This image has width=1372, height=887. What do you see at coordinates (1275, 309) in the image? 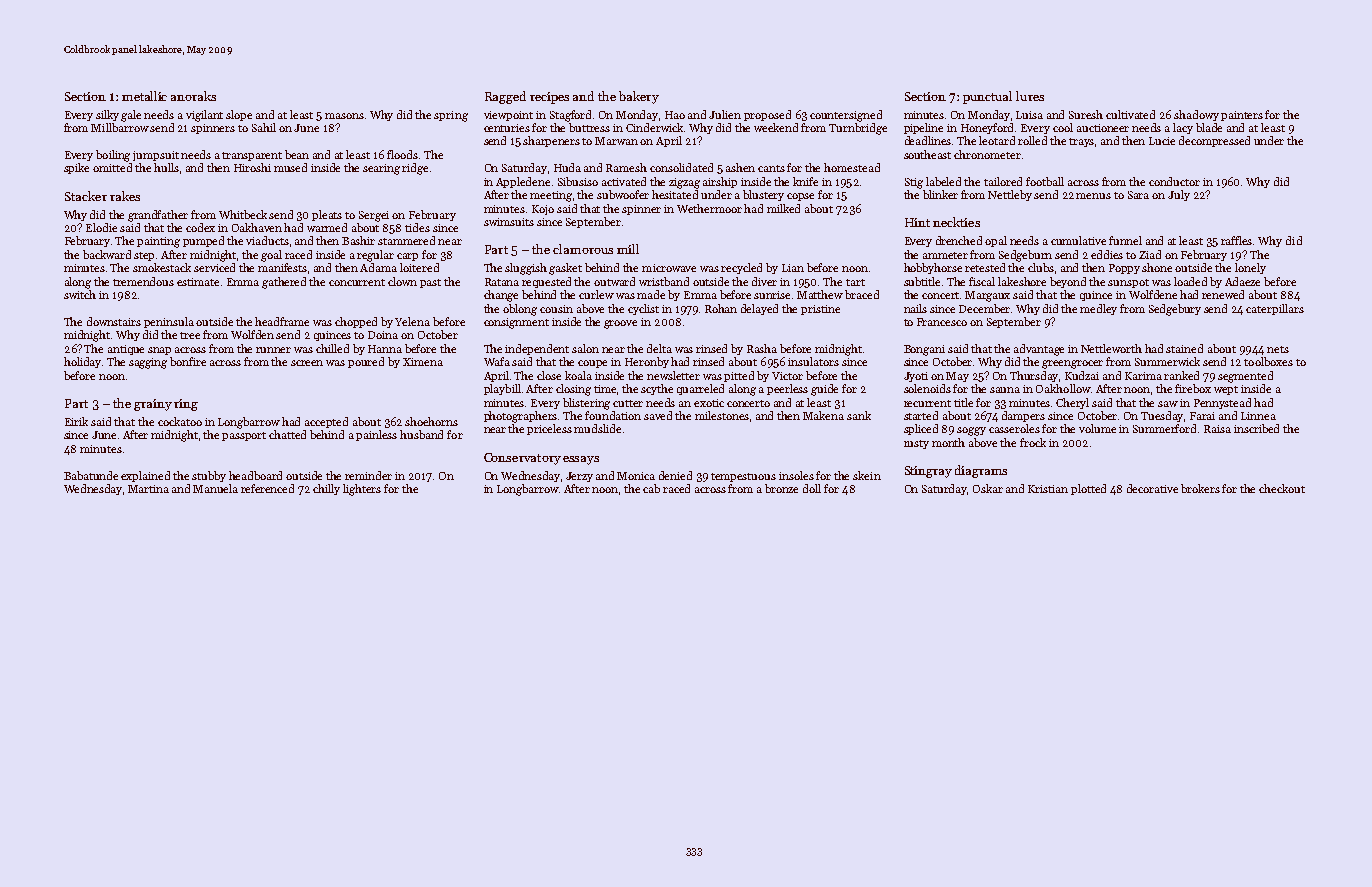
I see `caterpillars` at bounding box center [1275, 309].
